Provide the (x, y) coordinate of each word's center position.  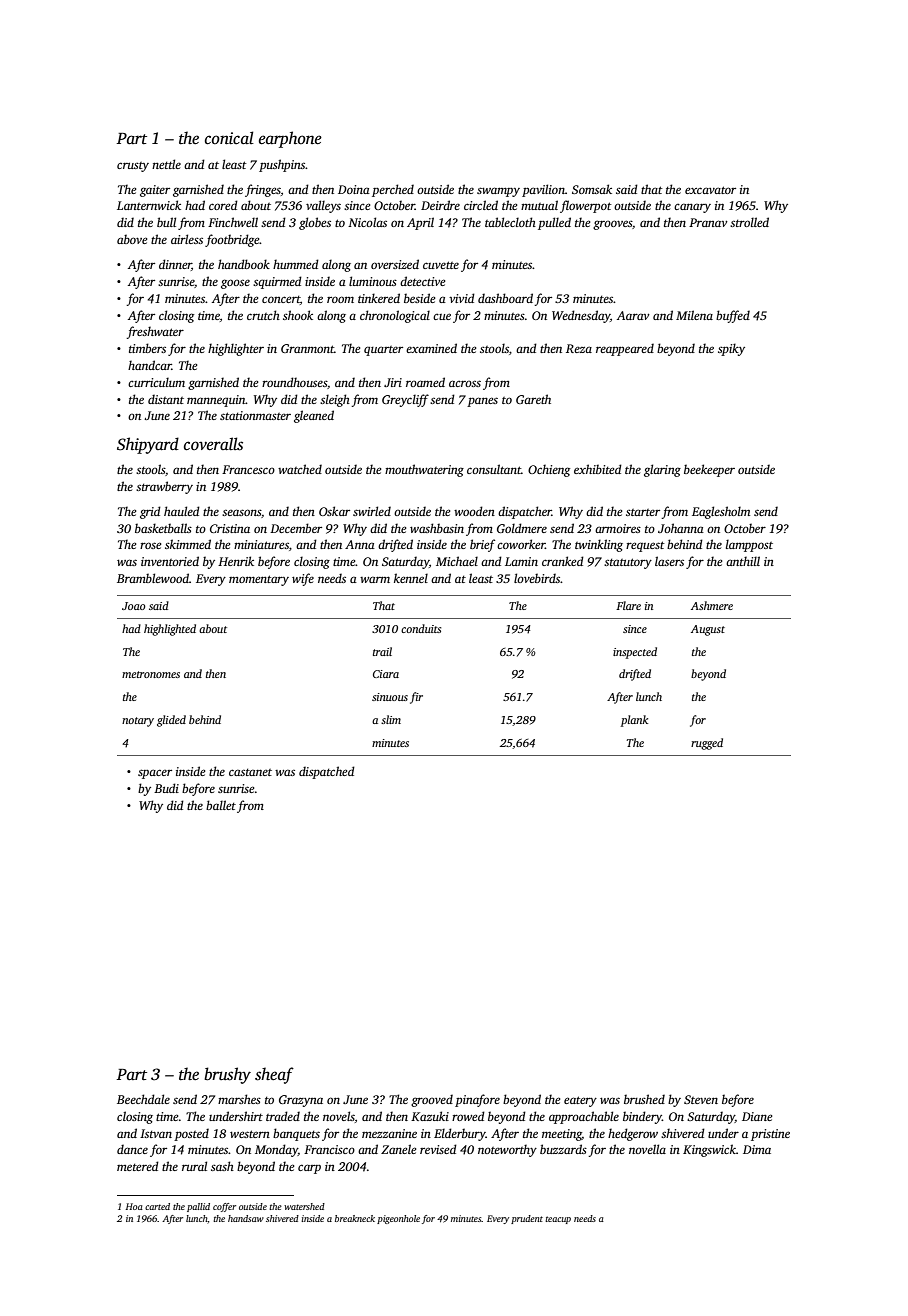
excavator (710, 190)
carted (157, 1206)
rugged (707, 744)
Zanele (398, 1149)
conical (229, 138)
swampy (498, 192)
